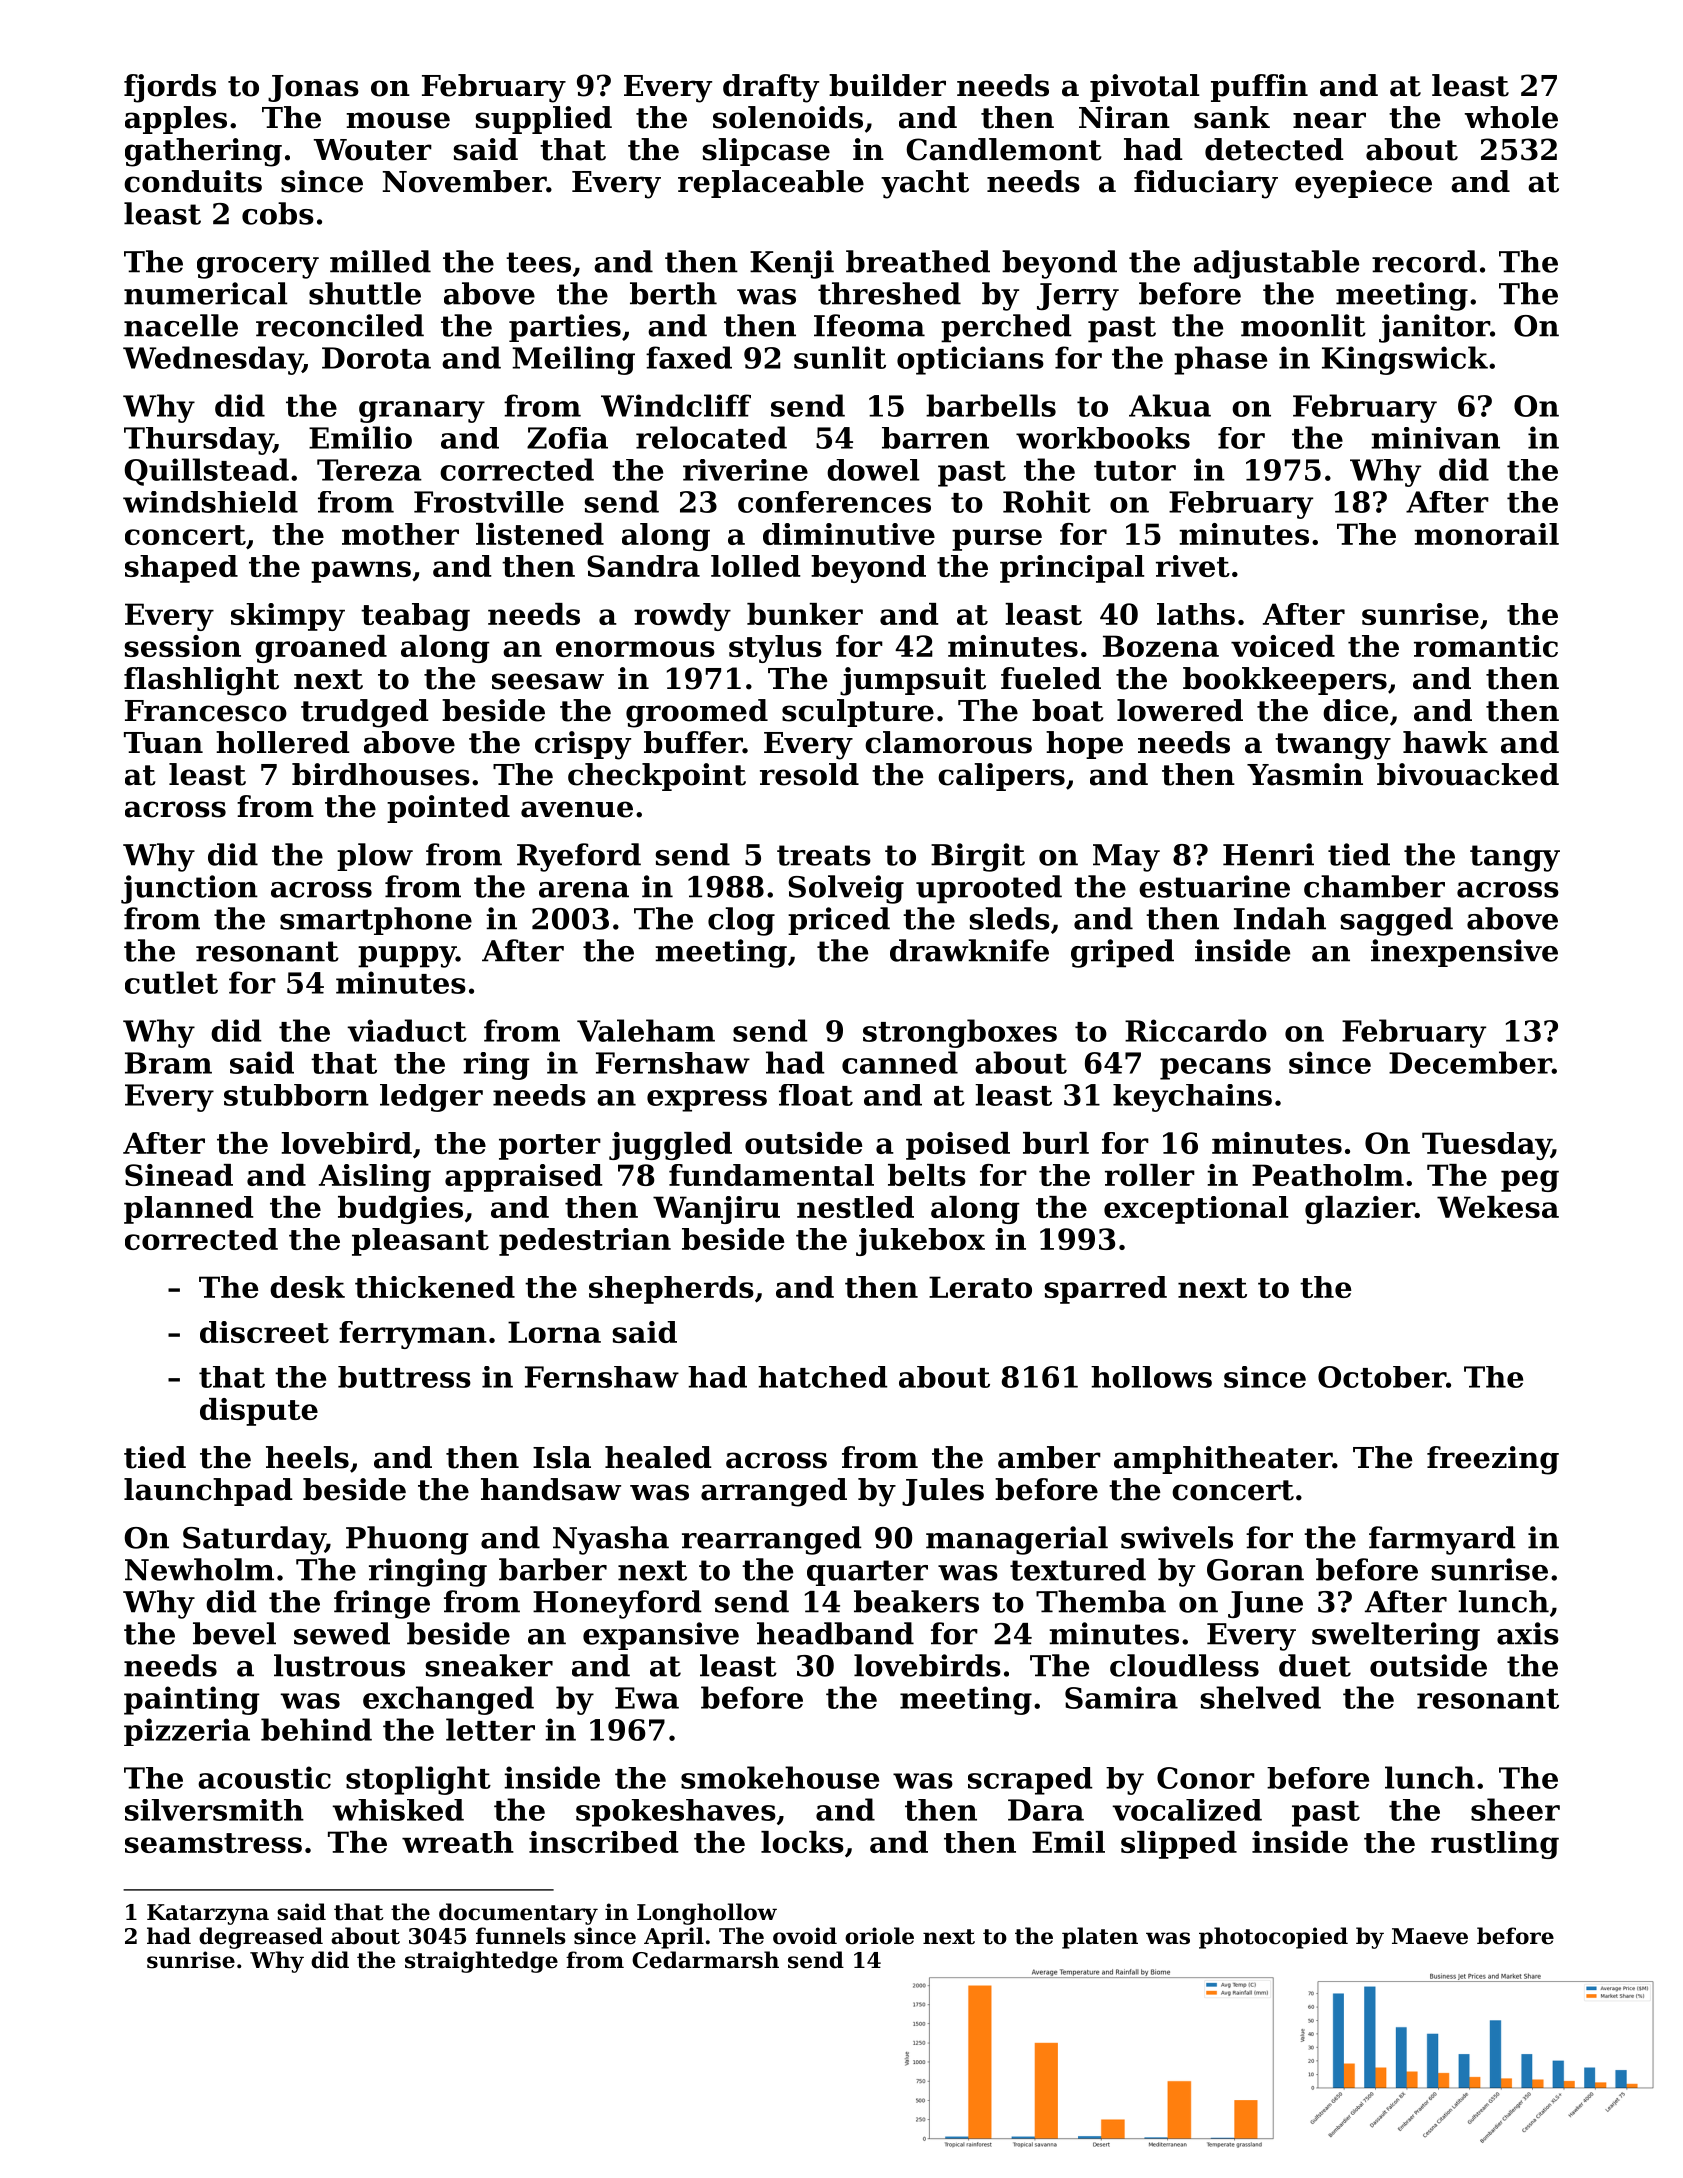 The image size is (1683, 2178). Describe the element at coordinates (879, 1936) in the screenshot. I see `oriole` at that location.
